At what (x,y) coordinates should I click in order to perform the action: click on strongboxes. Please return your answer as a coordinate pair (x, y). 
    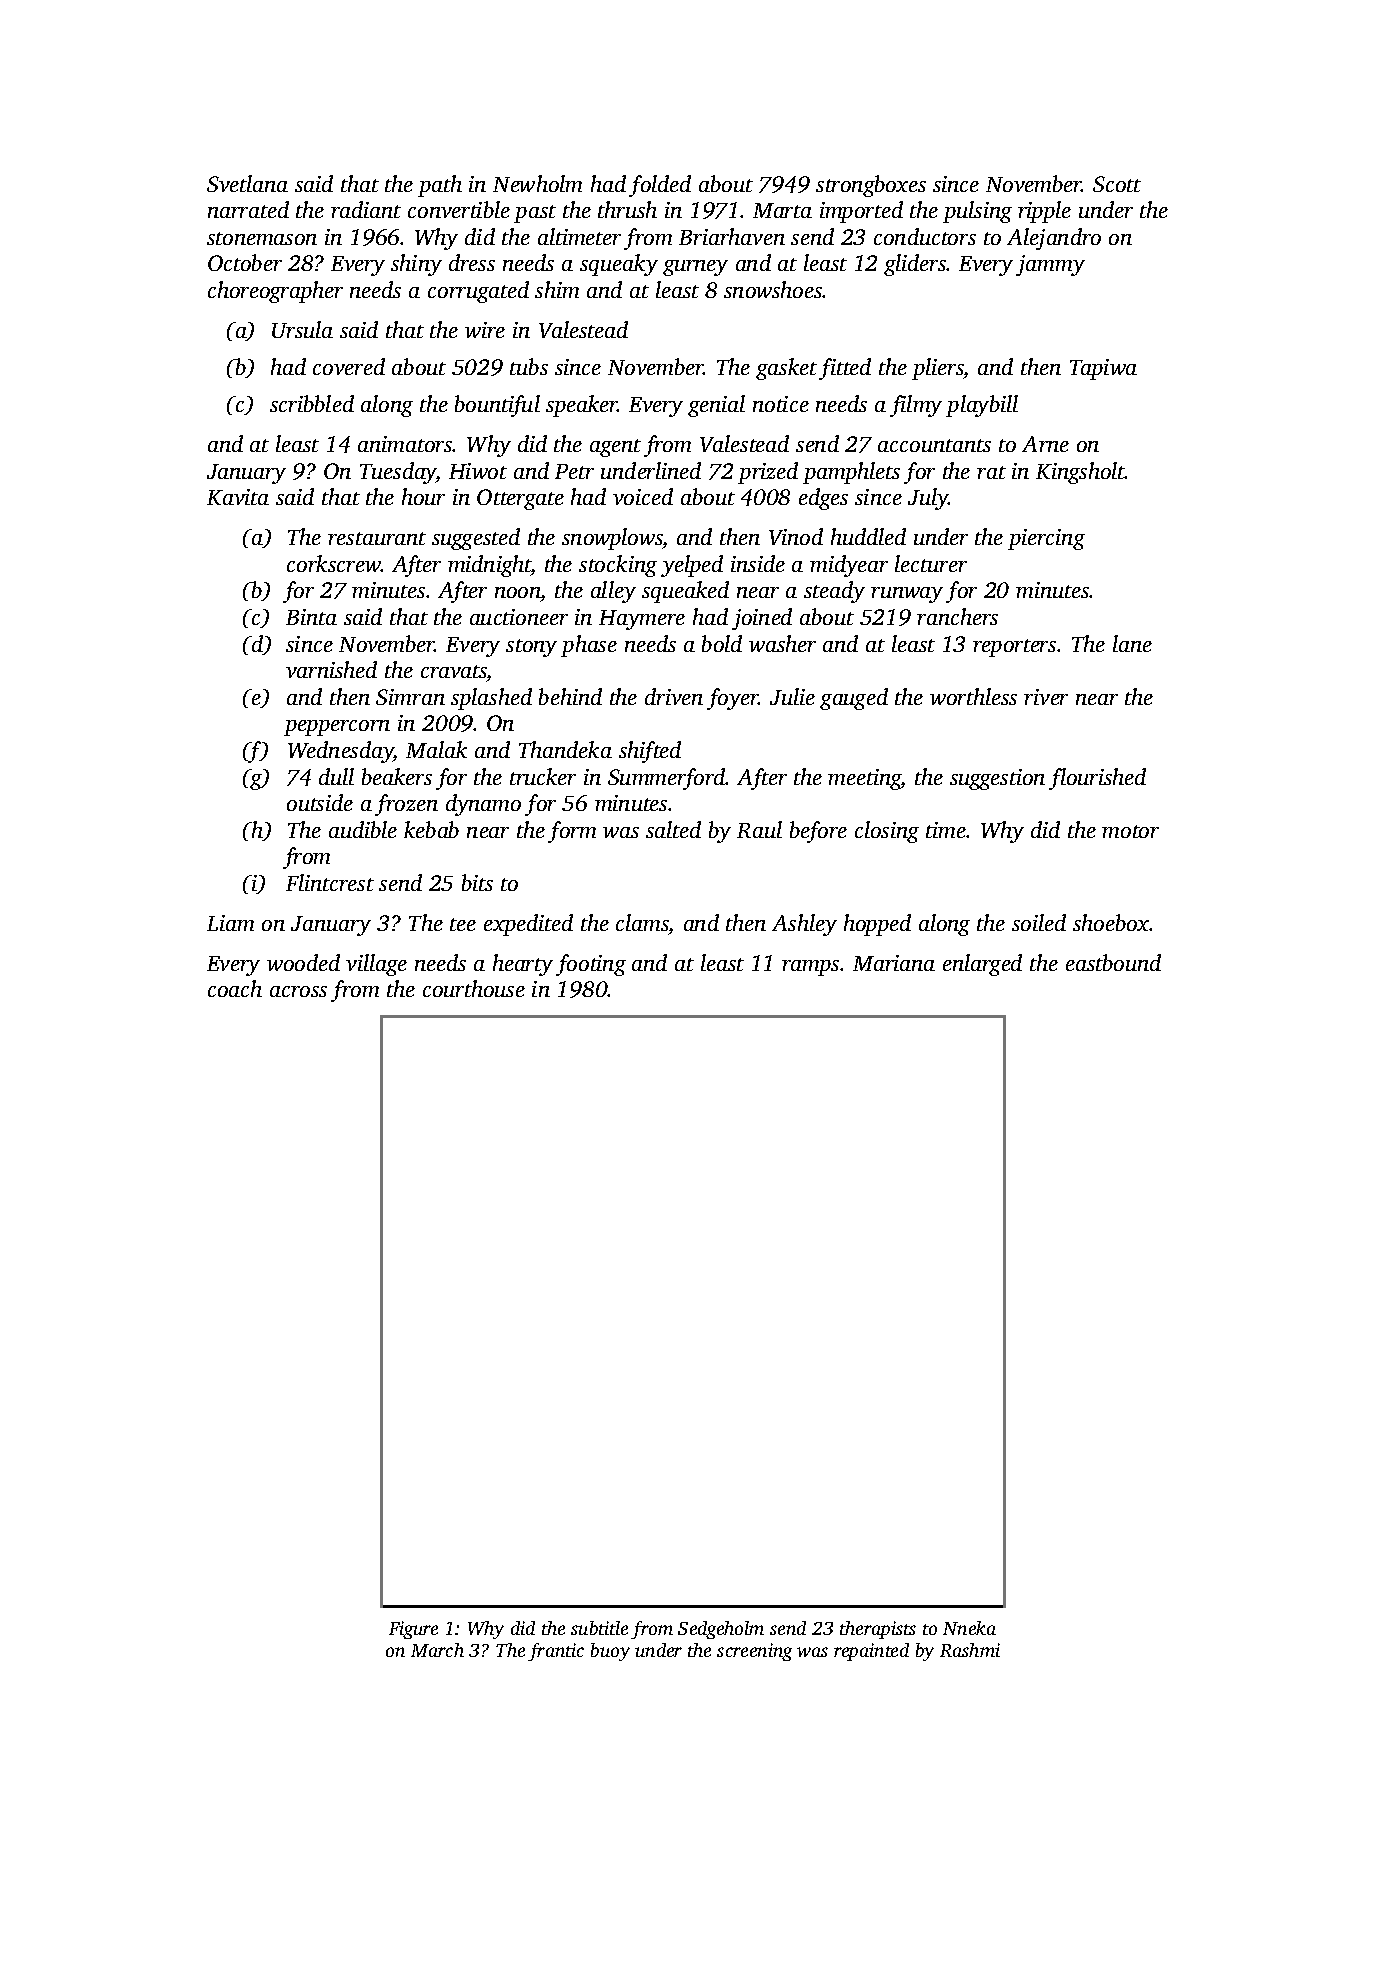
    Looking at the image, I should click on (871, 186).
